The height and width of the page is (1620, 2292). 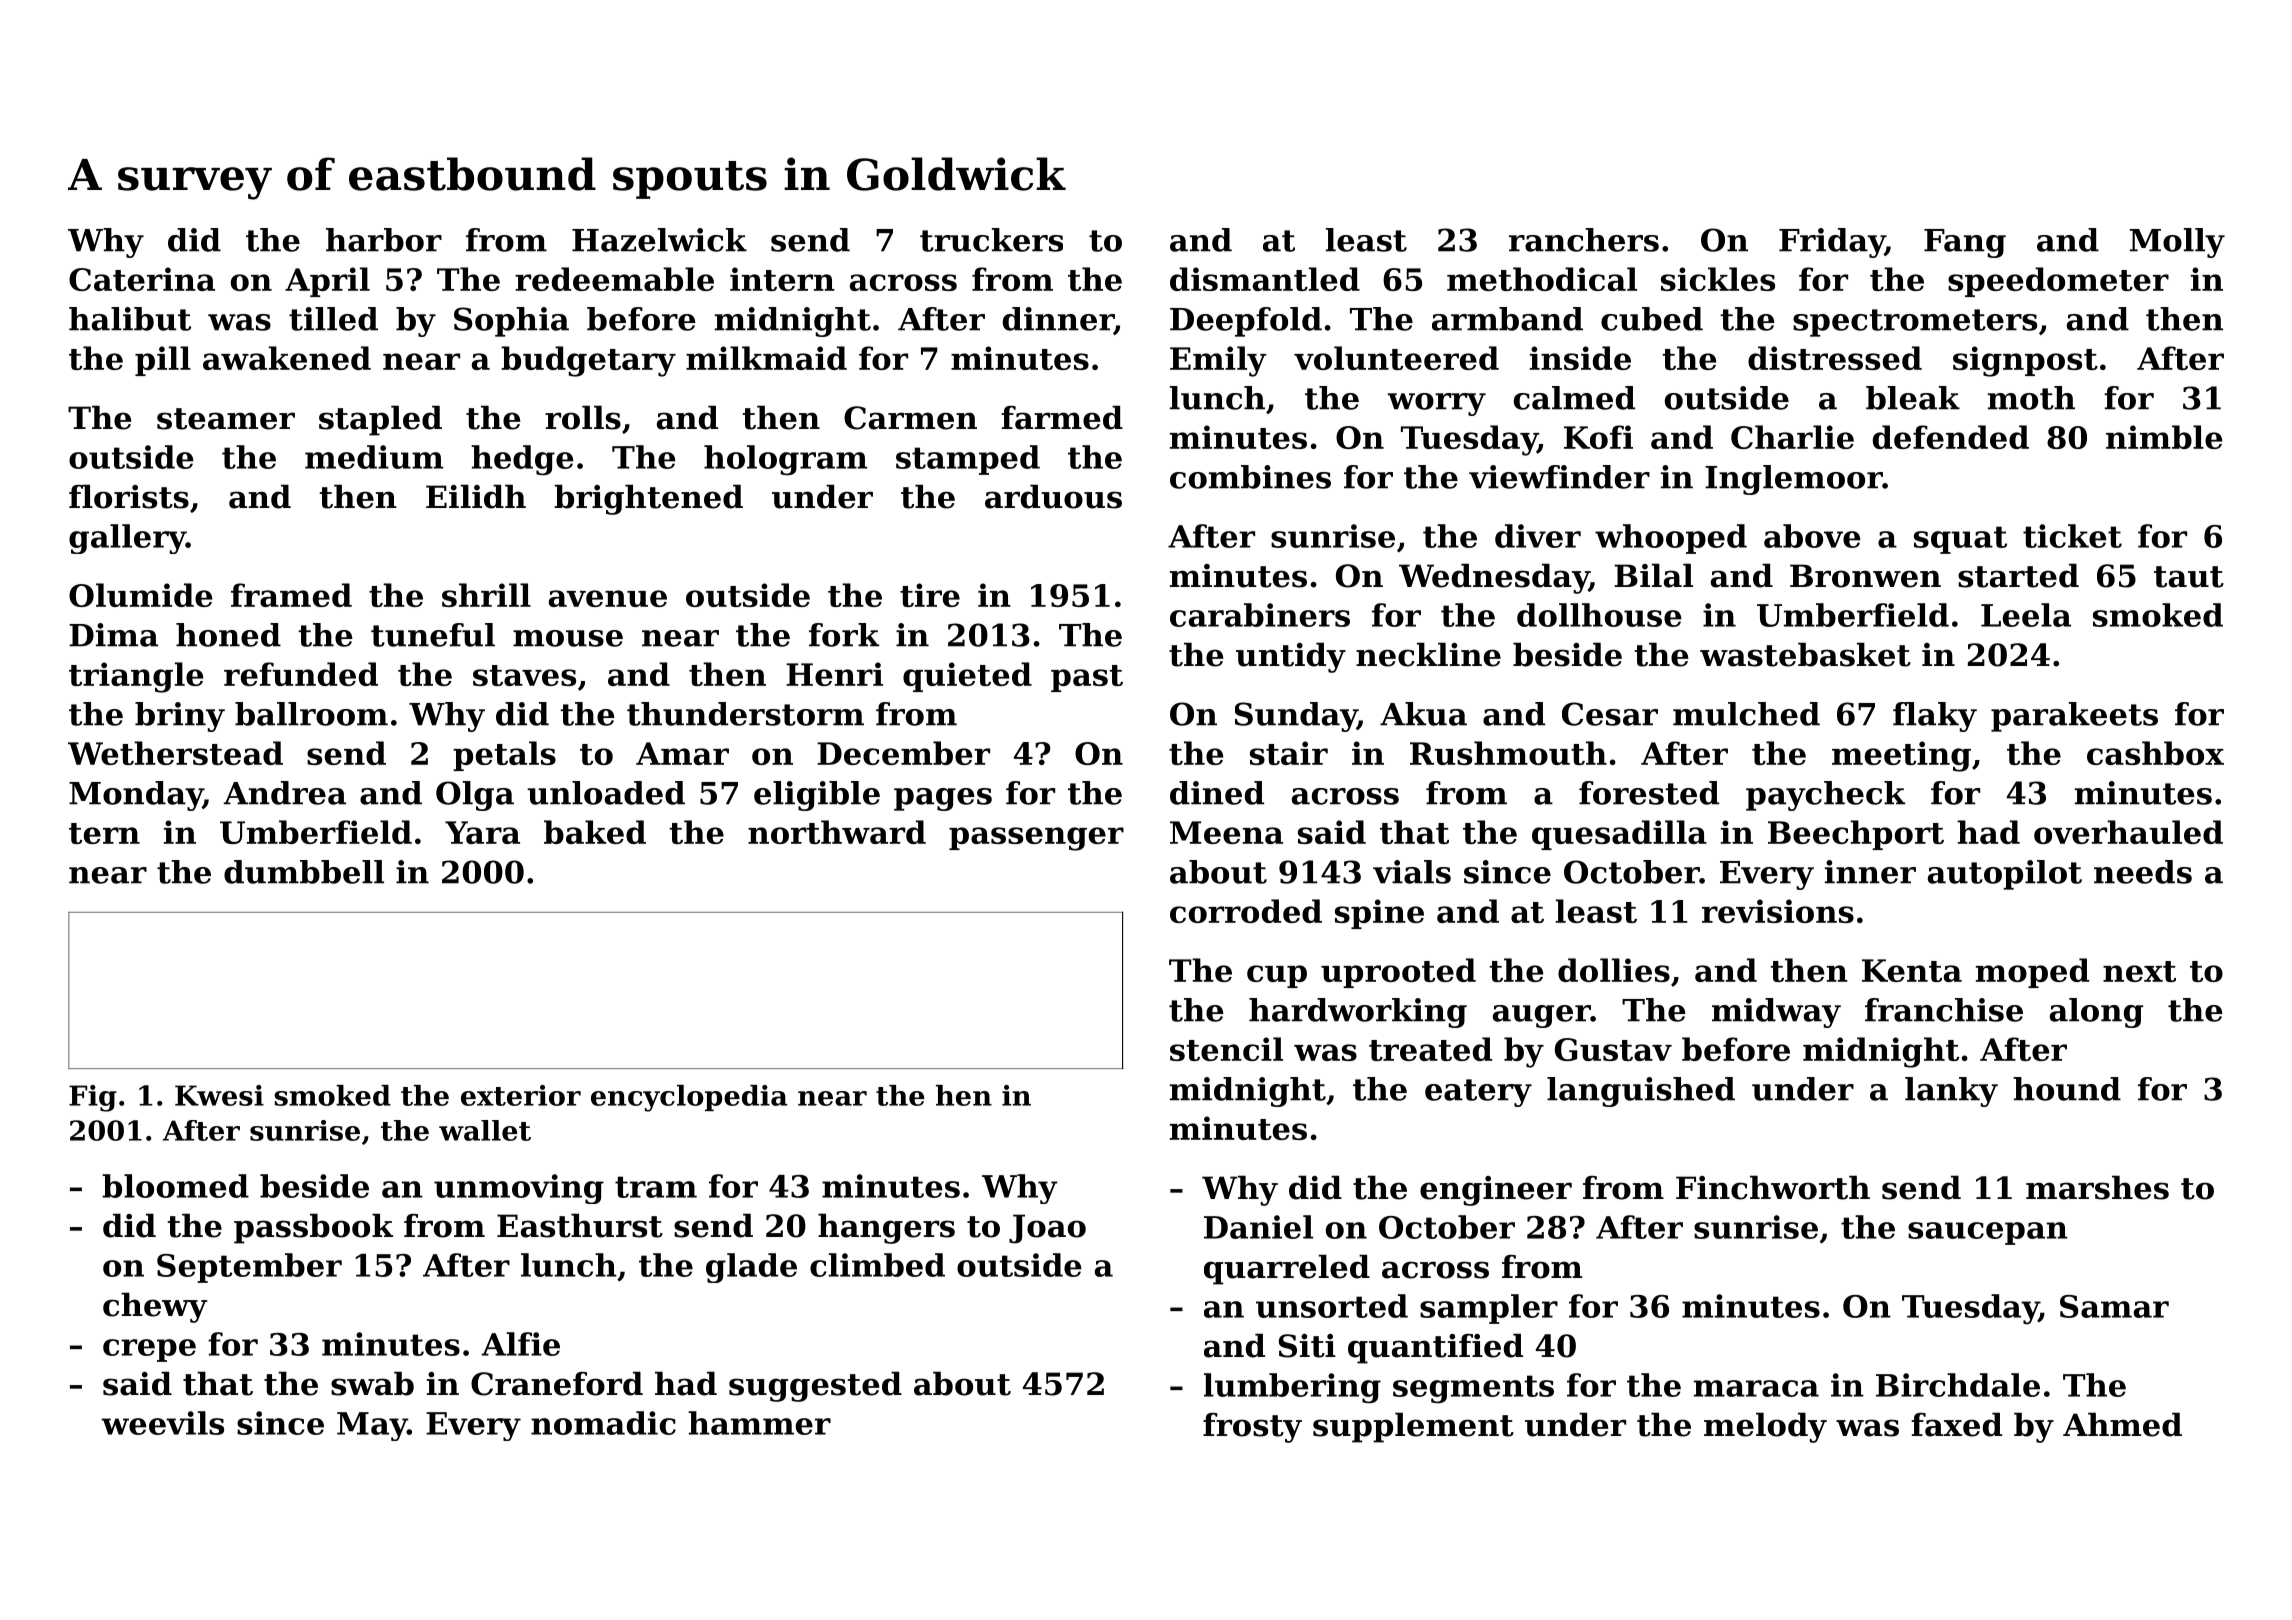 What do you see at coordinates (1619, 835) in the page?
I see `quesadilla` at bounding box center [1619, 835].
